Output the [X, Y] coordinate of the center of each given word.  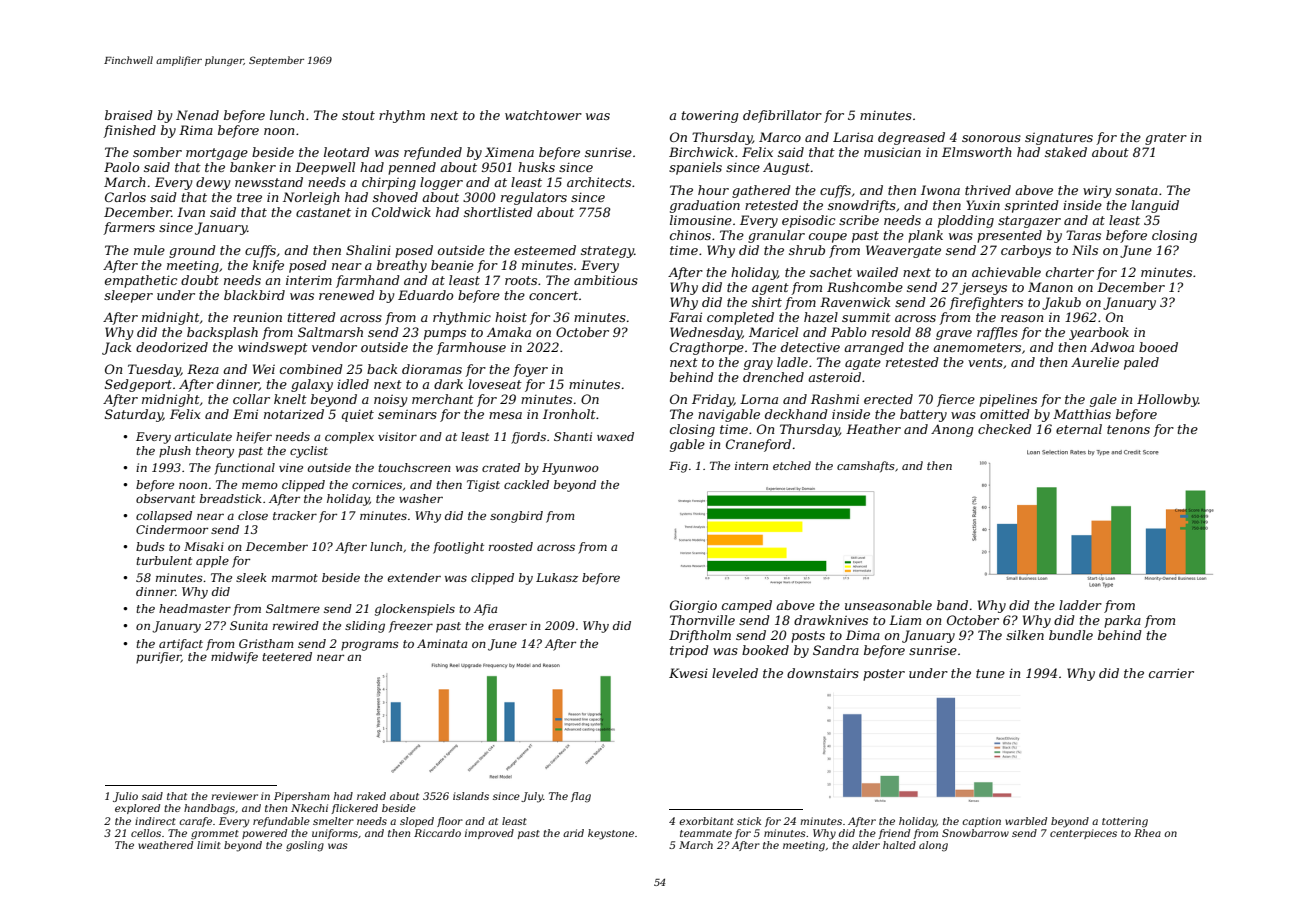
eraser [507, 626]
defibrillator [782, 116]
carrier [1171, 673]
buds [150, 546]
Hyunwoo [570, 469]
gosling [305, 846]
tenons [1128, 429]
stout [358, 115]
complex [349, 438]
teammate [706, 833]
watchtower [543, 115]
